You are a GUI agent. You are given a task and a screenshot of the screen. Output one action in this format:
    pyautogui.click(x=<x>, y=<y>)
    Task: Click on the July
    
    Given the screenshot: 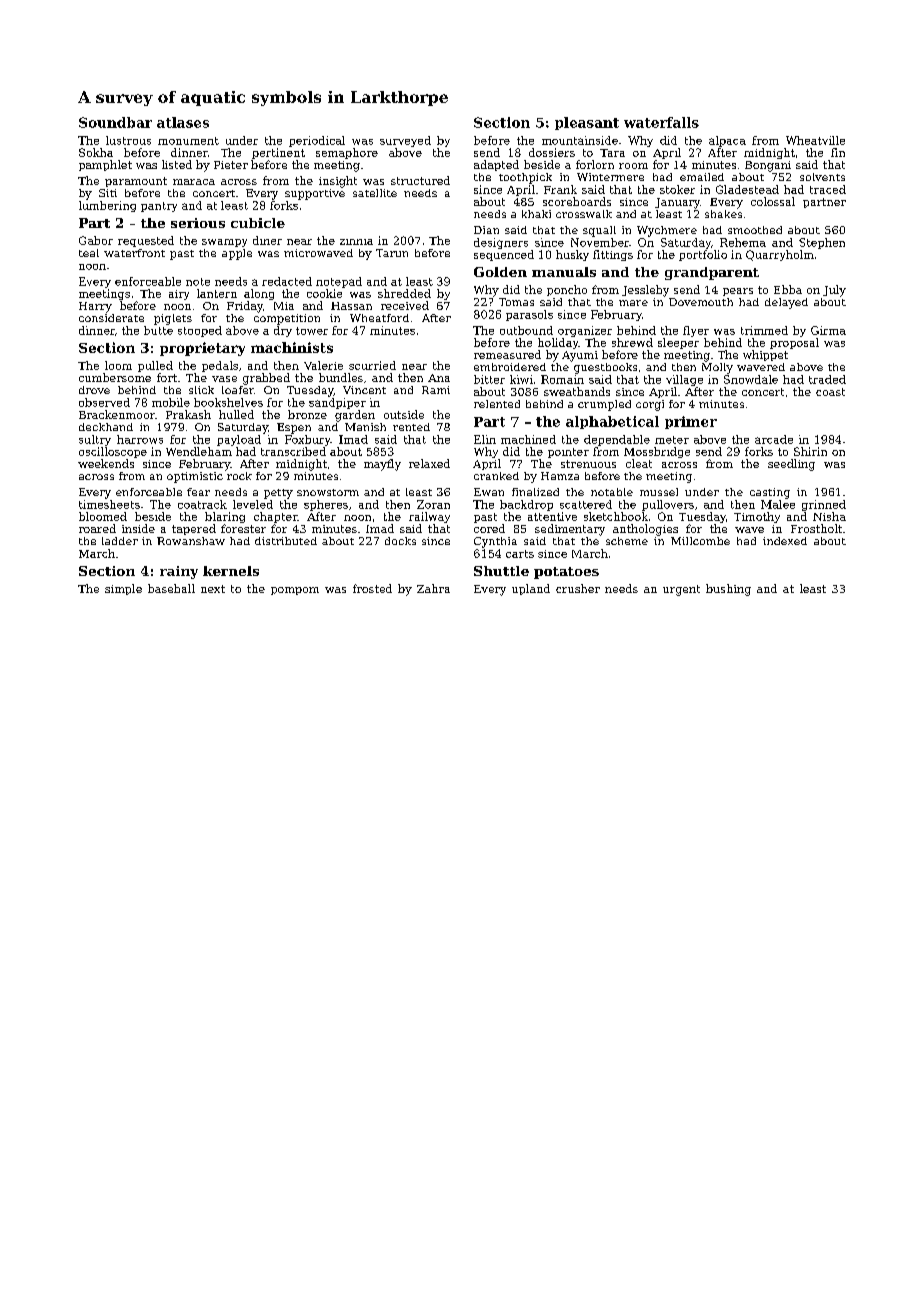 What is the action you would take?
    pyautogui.click(x=834, y=291)
